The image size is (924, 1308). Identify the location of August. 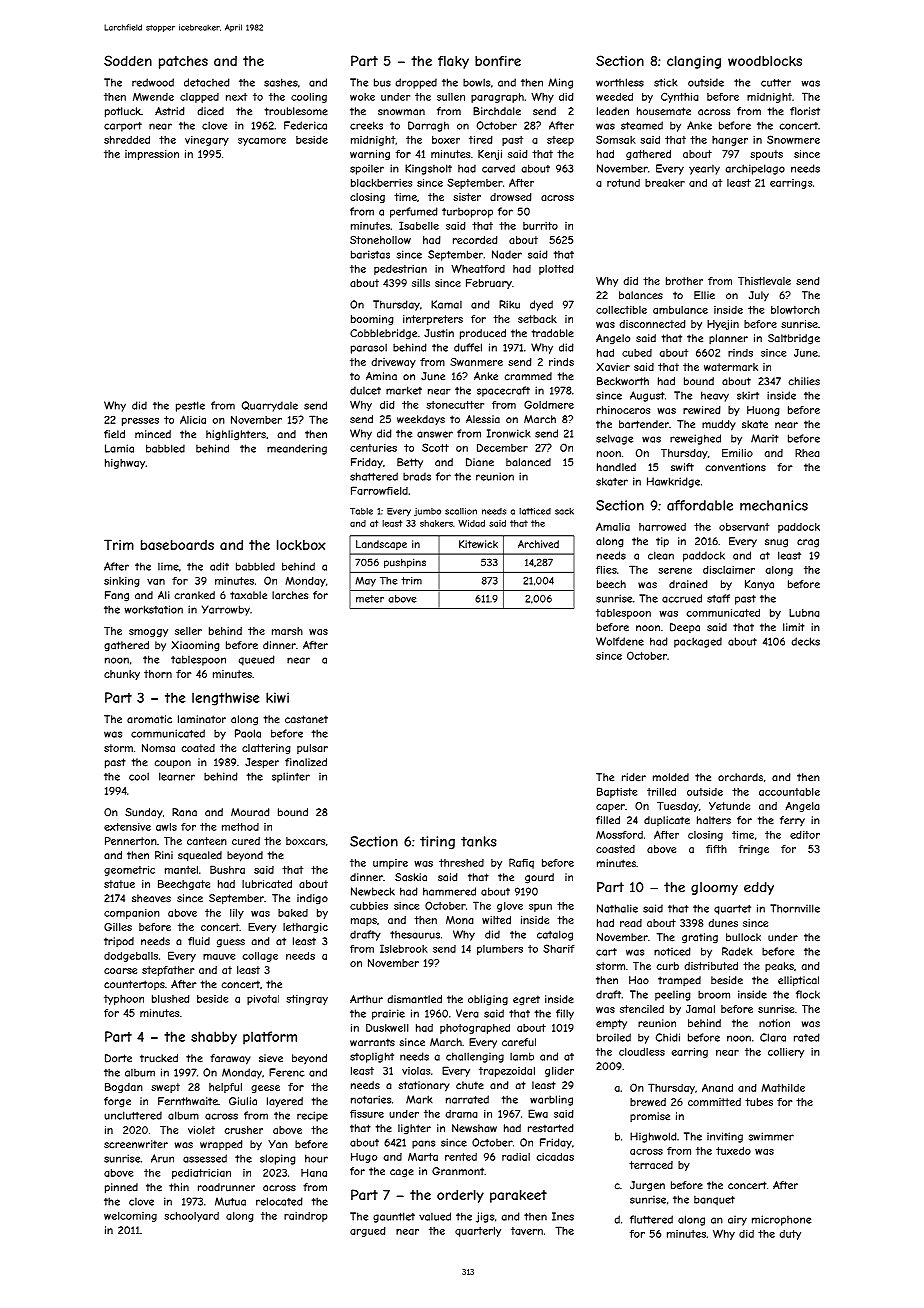
(647, 396).
